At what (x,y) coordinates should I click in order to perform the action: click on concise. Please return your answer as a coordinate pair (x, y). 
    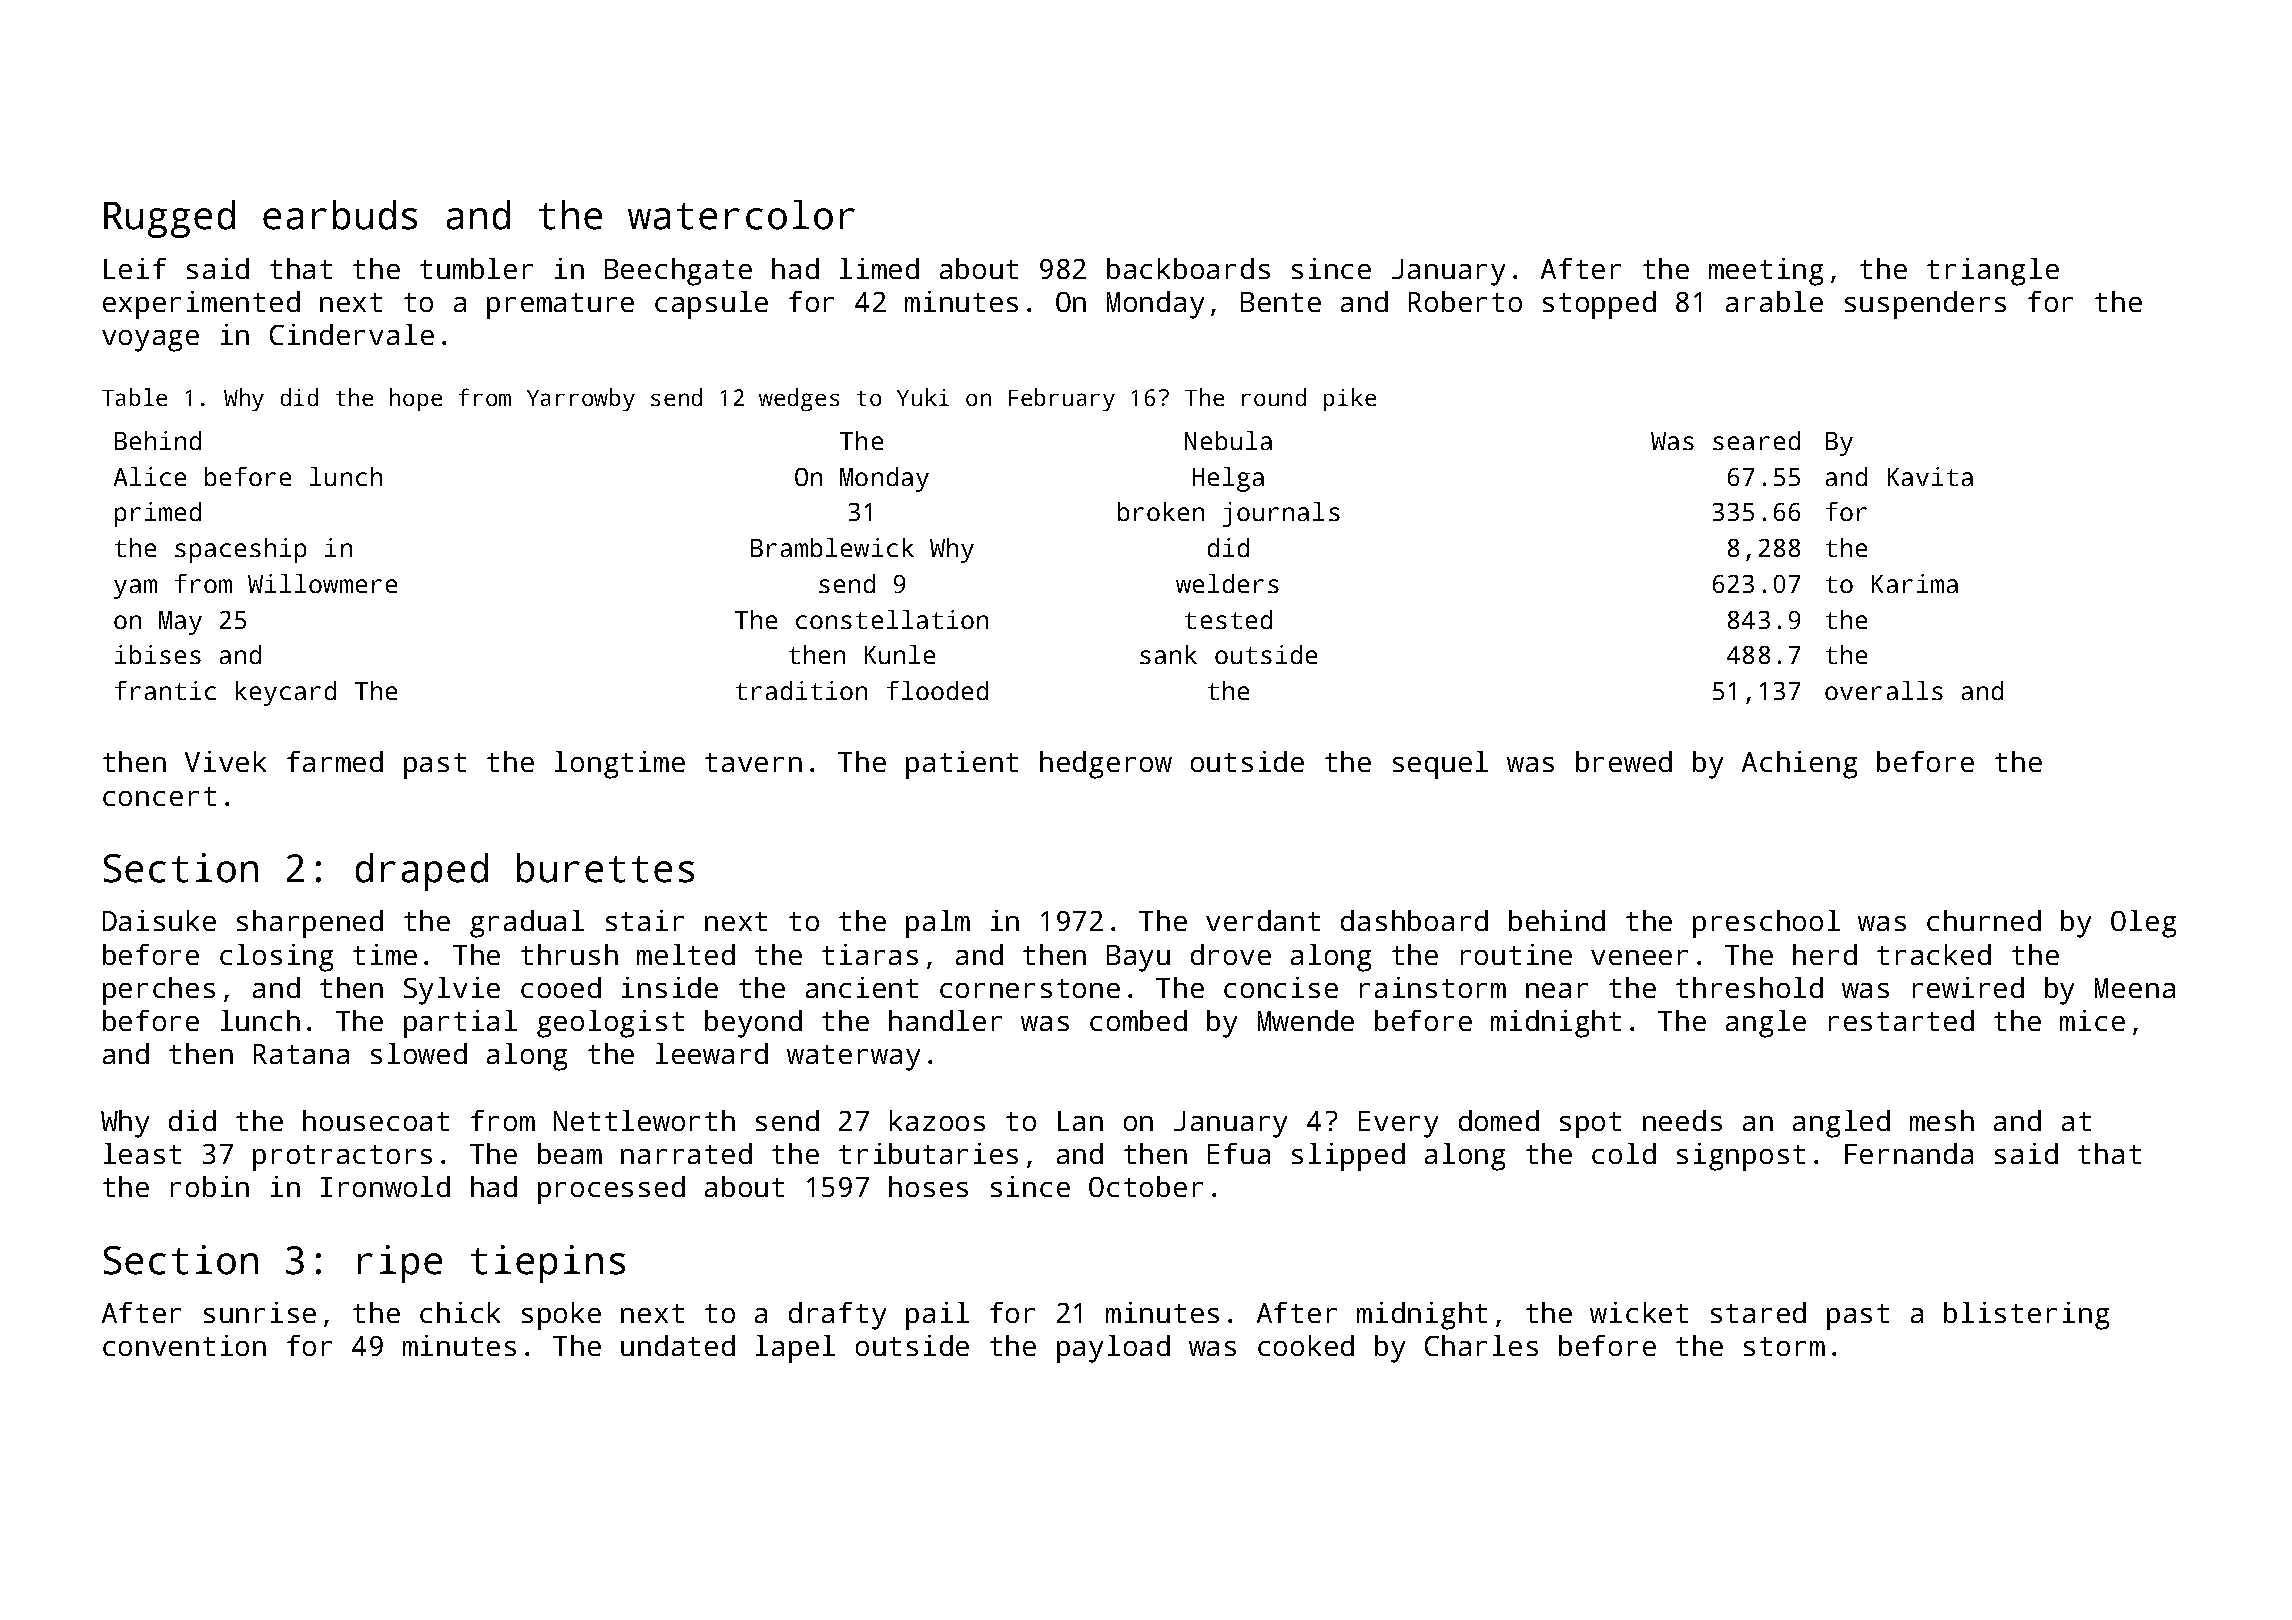
    Looking at the image, I should click on (1281, 987).
